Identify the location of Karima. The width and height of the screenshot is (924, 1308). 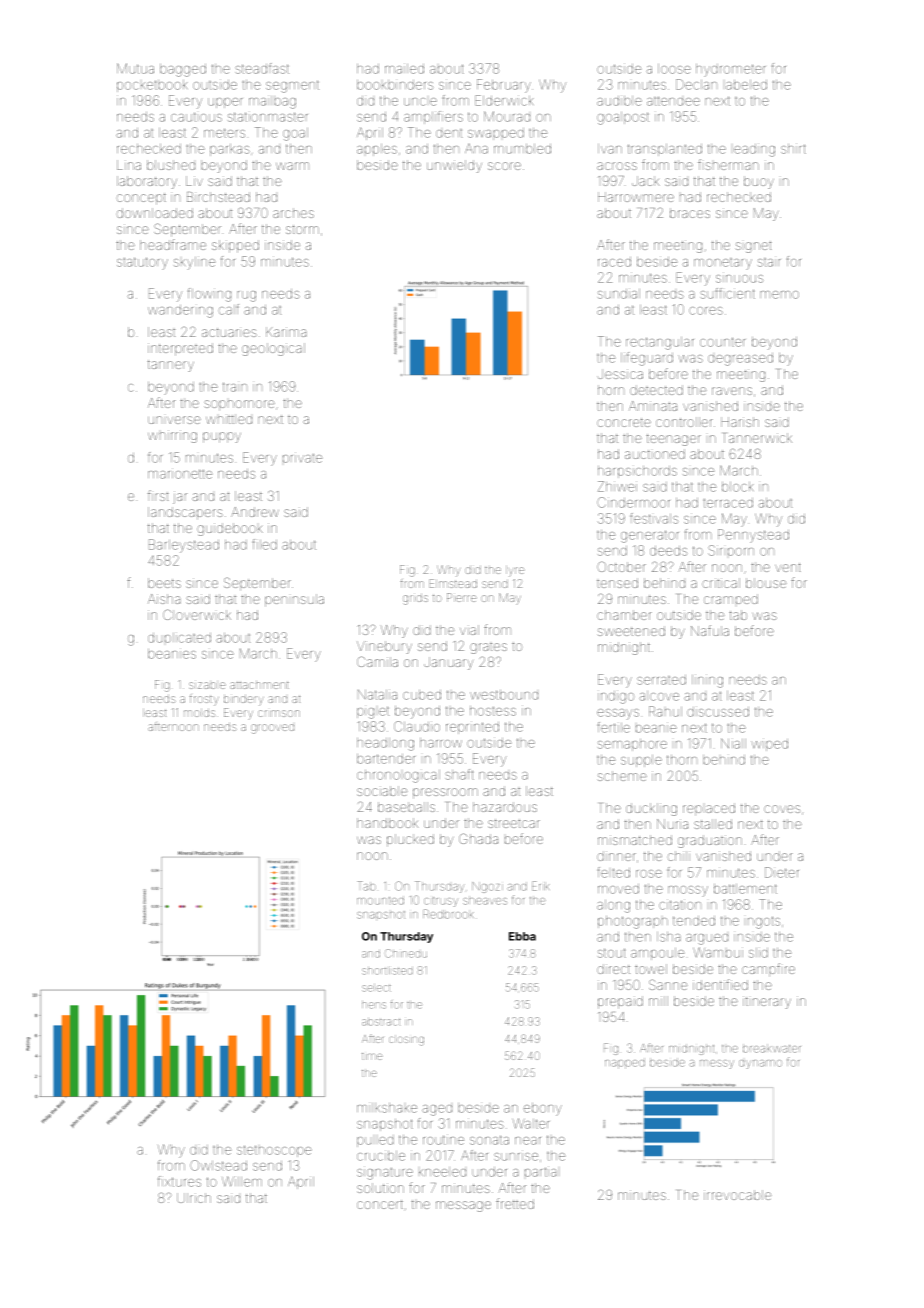
(286, 332).
